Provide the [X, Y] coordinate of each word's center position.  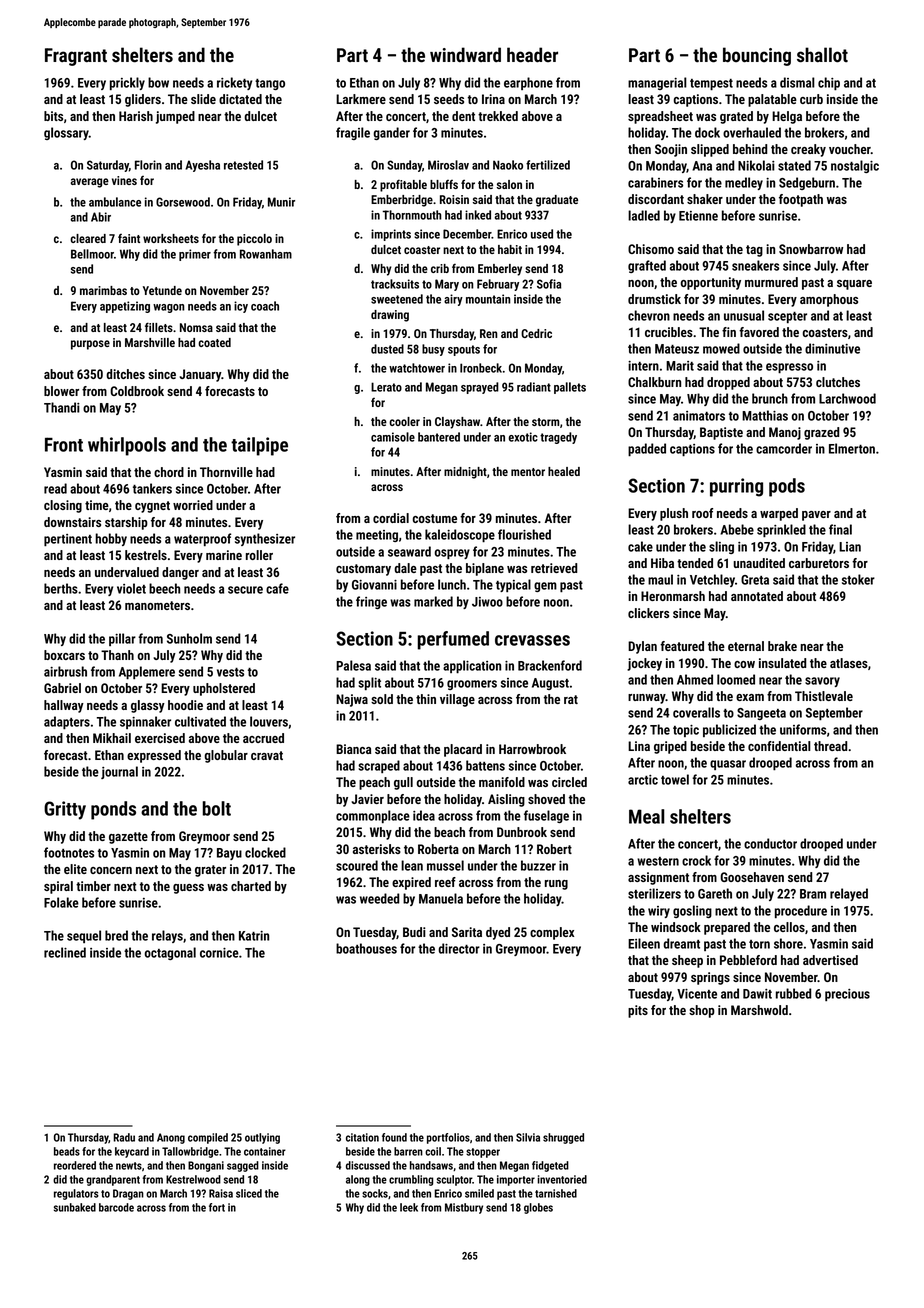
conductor [770, 843]
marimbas [103, 290]
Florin [148, 165]
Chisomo [651, 249]
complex [552, 933]
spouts [464, 350]
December [467, 234]
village [457, 700]
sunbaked [75, 1207]
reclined [65, 952]
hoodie [185, 705]
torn [759, 944]
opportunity [711, 283]
